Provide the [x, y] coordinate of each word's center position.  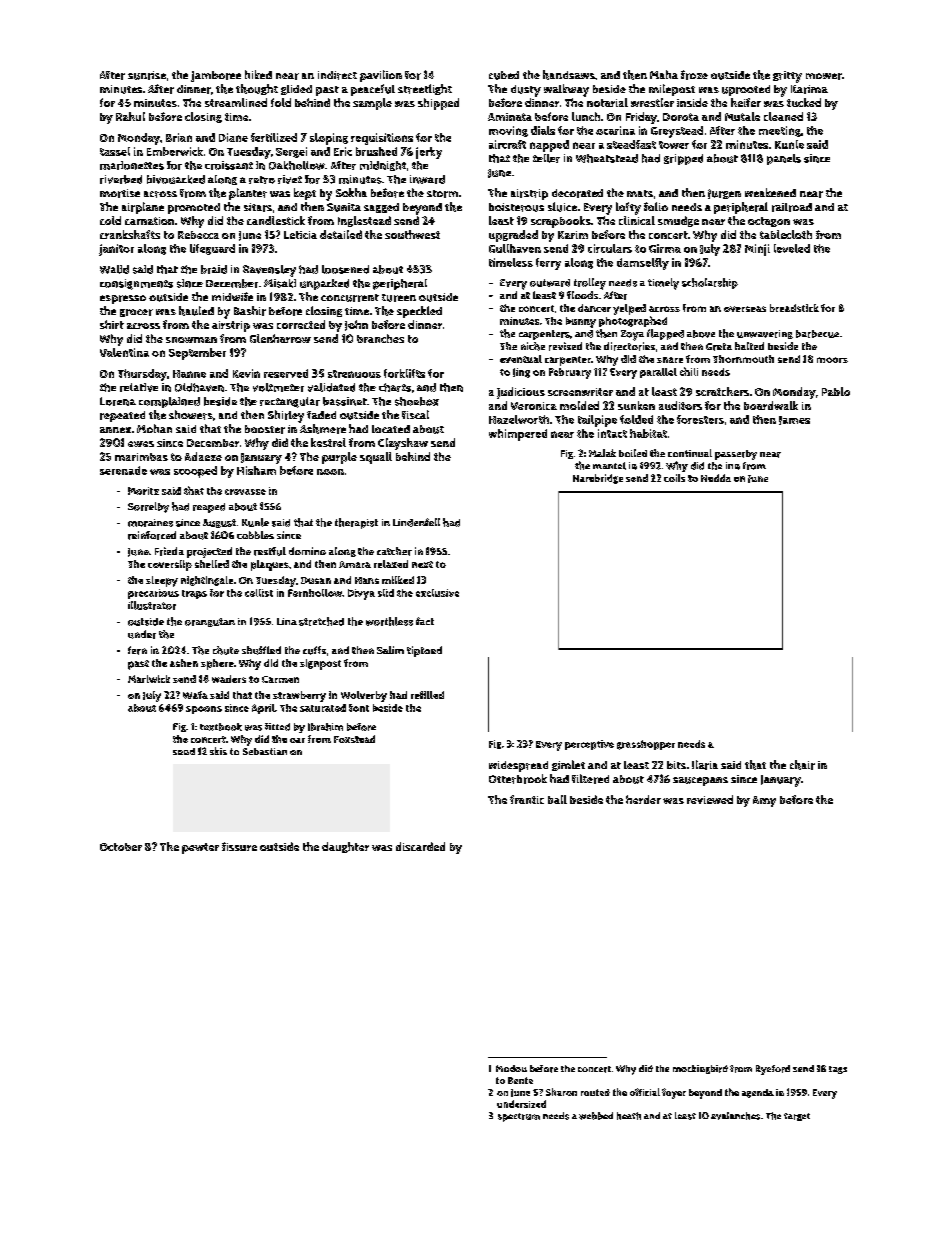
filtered [590, 779]
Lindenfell [416, 522]
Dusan [316, 580]
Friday [641, 118]
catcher [394, 551]
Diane [233, 137]
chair [802, 765]
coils [674, 478]
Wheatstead [607, 158]
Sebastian [265, 751]
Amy [764, 801]
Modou [511, 1068]
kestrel [328, 442]
